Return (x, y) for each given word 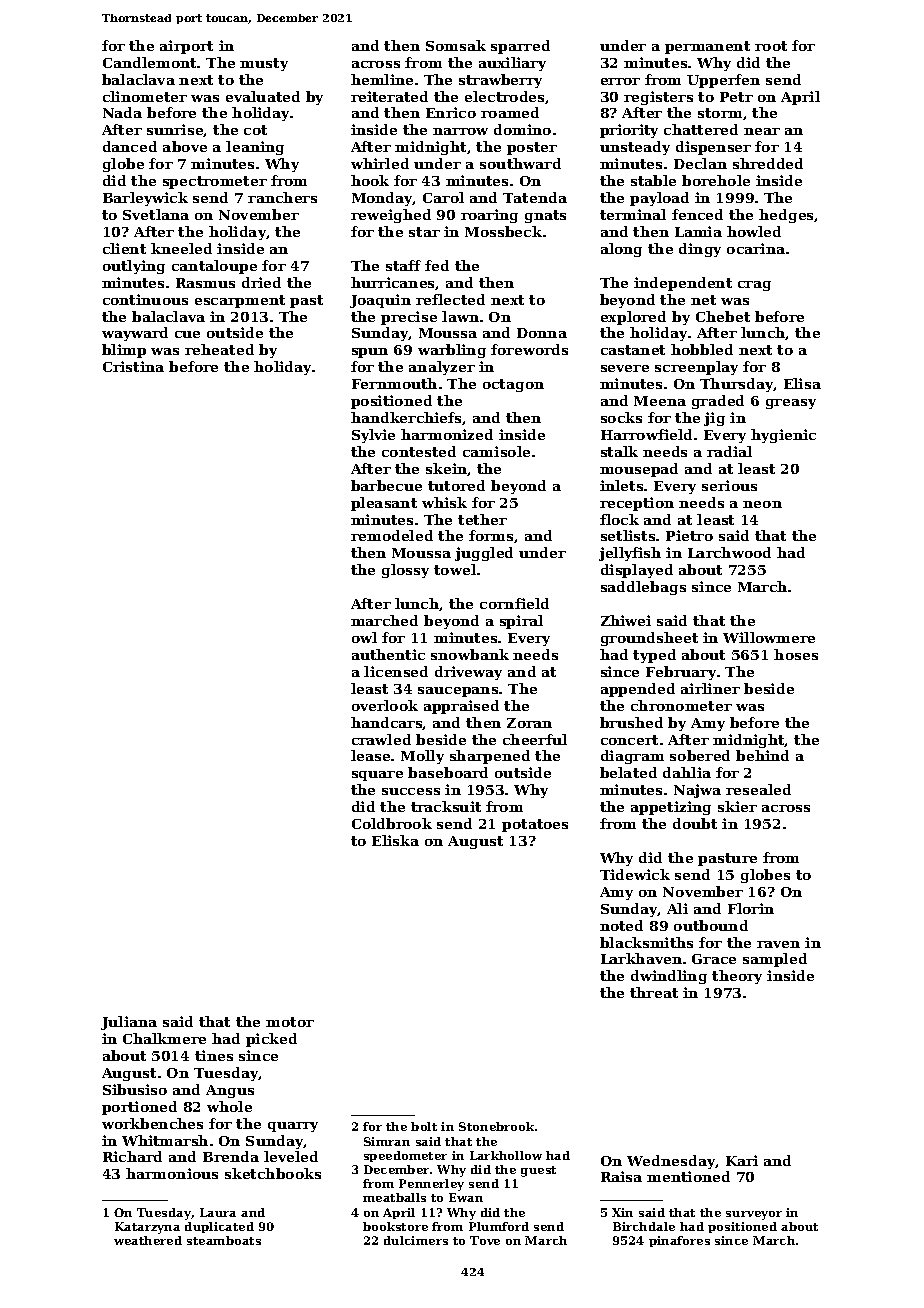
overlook (385, 705)
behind (762, 755)
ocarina (756, 248)
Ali (677, 908)
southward (520, 163)
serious (729, 485)
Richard (132, 1156)
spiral (521, 622)
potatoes (535, 825)
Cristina (133, 366)
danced (130, 146)
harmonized (447, 434)
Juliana (129, 1023)
